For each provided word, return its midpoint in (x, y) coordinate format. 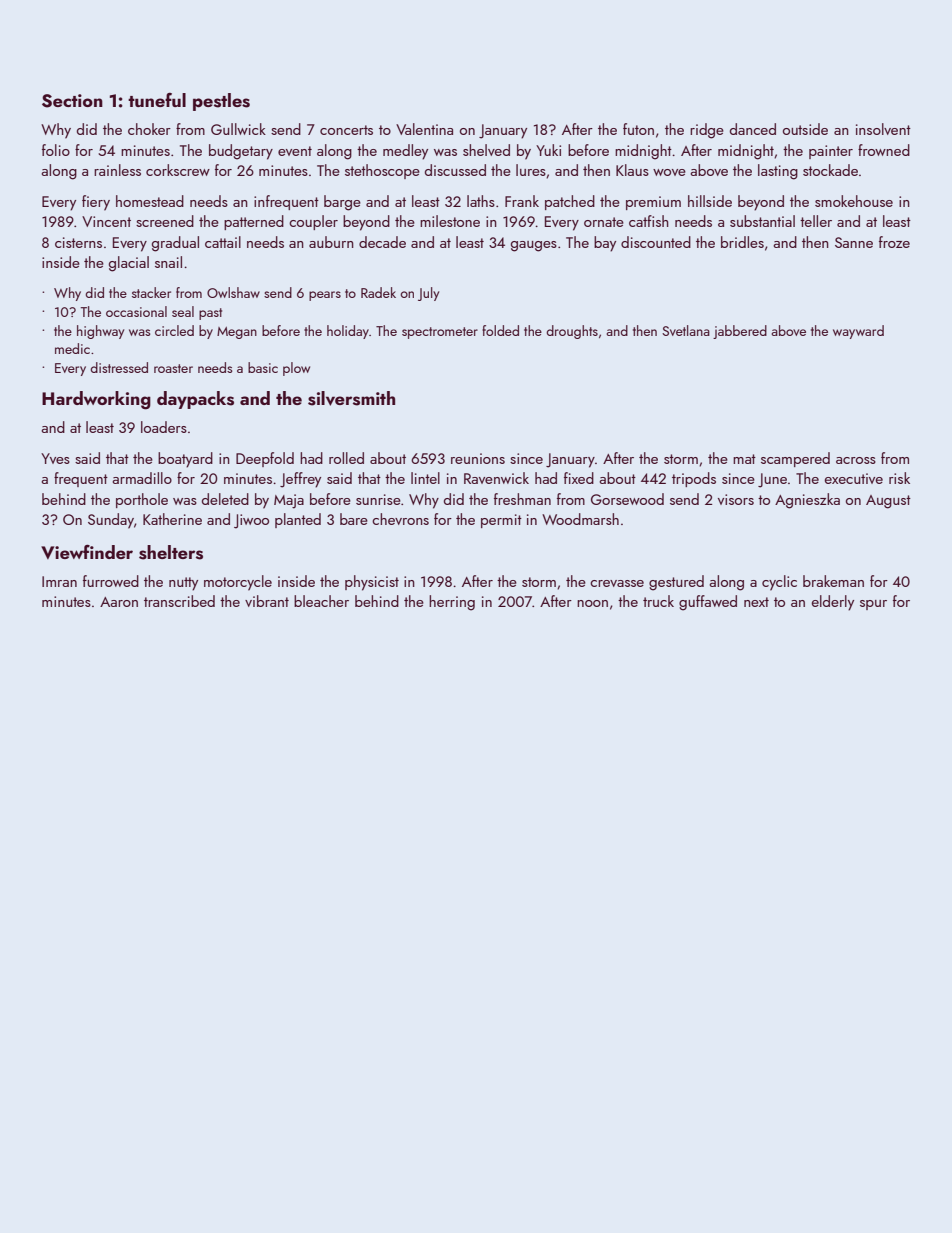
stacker (151, 292)
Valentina (424, 129)
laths (481, 201)
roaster (173, 368)
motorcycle (238, 583)
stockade (830, 170)
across (856, 460)
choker (149, 129)
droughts (572, 332)
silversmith (351, 398)
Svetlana (686, 330)
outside (805, 129)
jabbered (740, 332)
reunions (478, 458)
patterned (254, 222)
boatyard (185, 460)
